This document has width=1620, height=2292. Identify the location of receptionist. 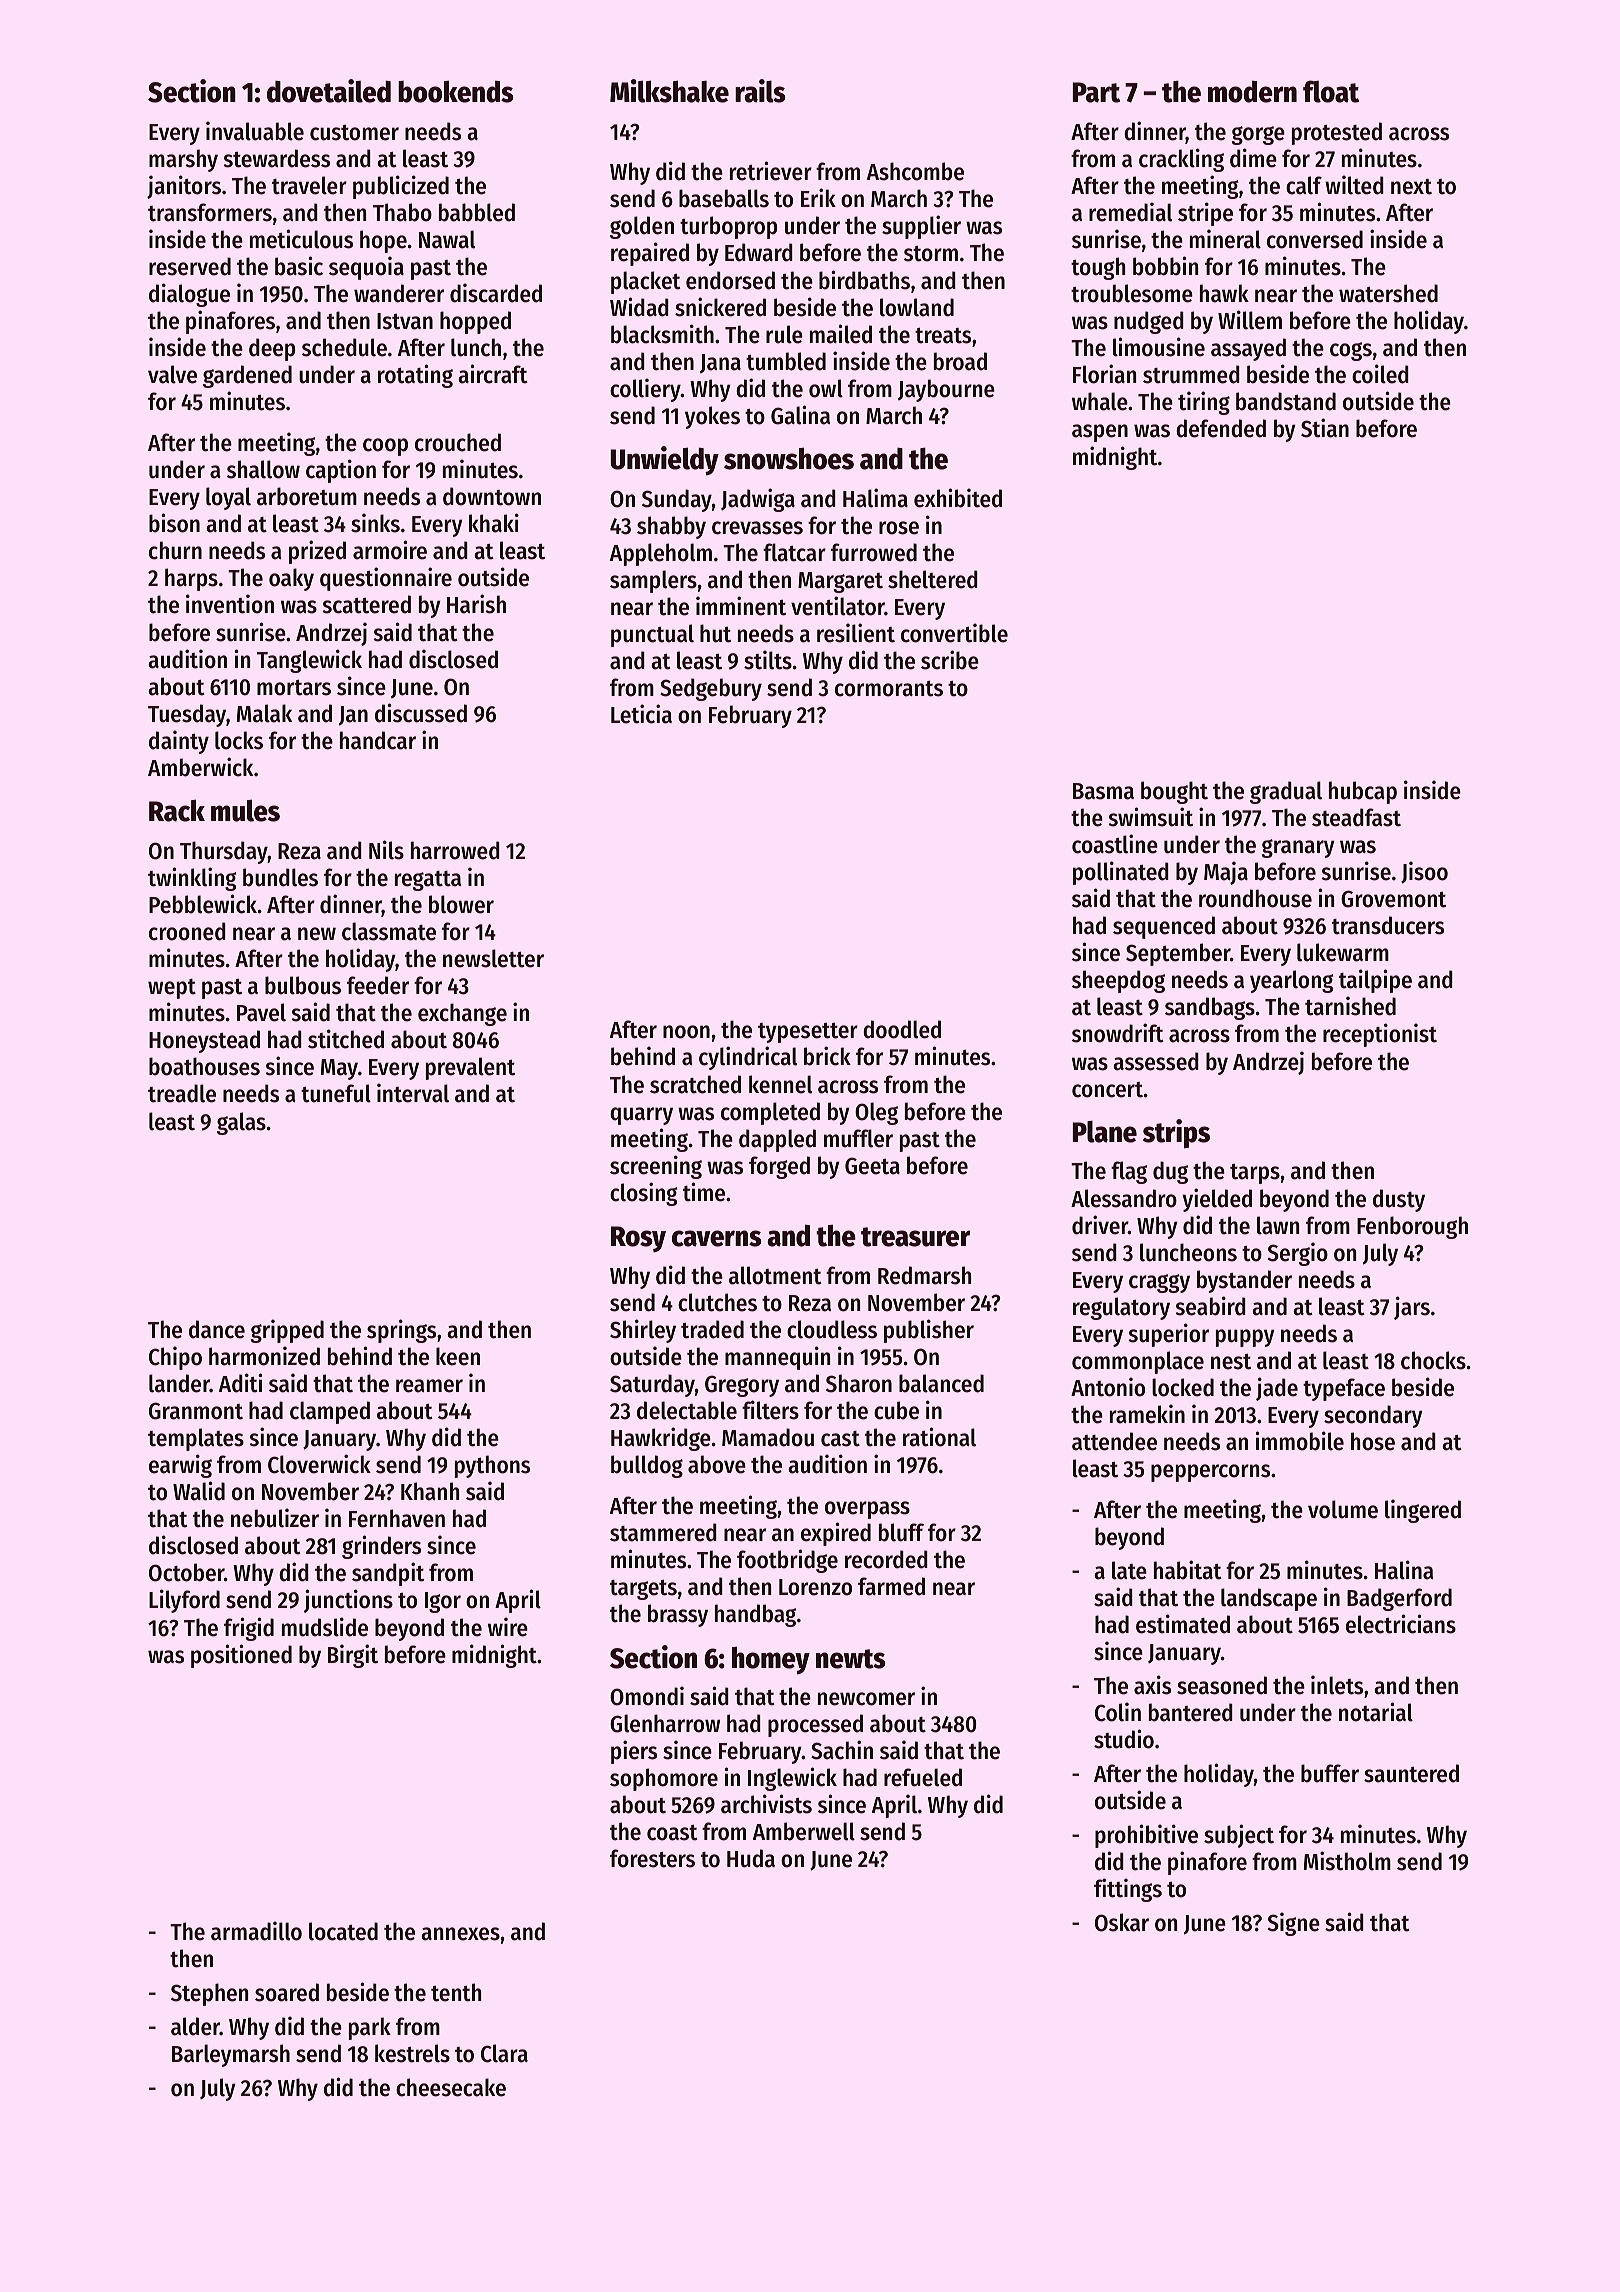
(1380, 1035).
